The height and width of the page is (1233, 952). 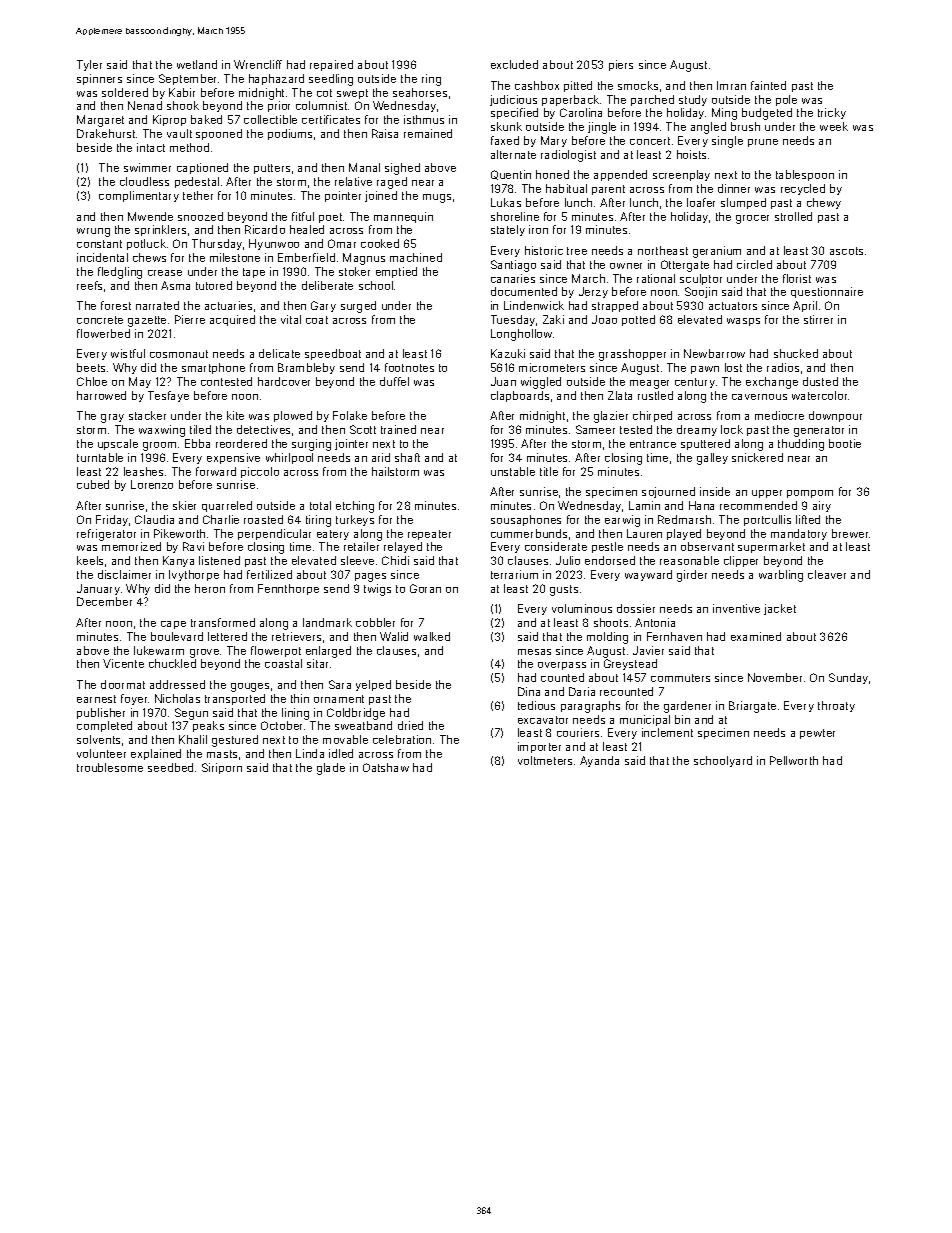 What do you see at coordinates (581, 112) in the page?
I see `Carolina` at bounding box center [581, 112].
